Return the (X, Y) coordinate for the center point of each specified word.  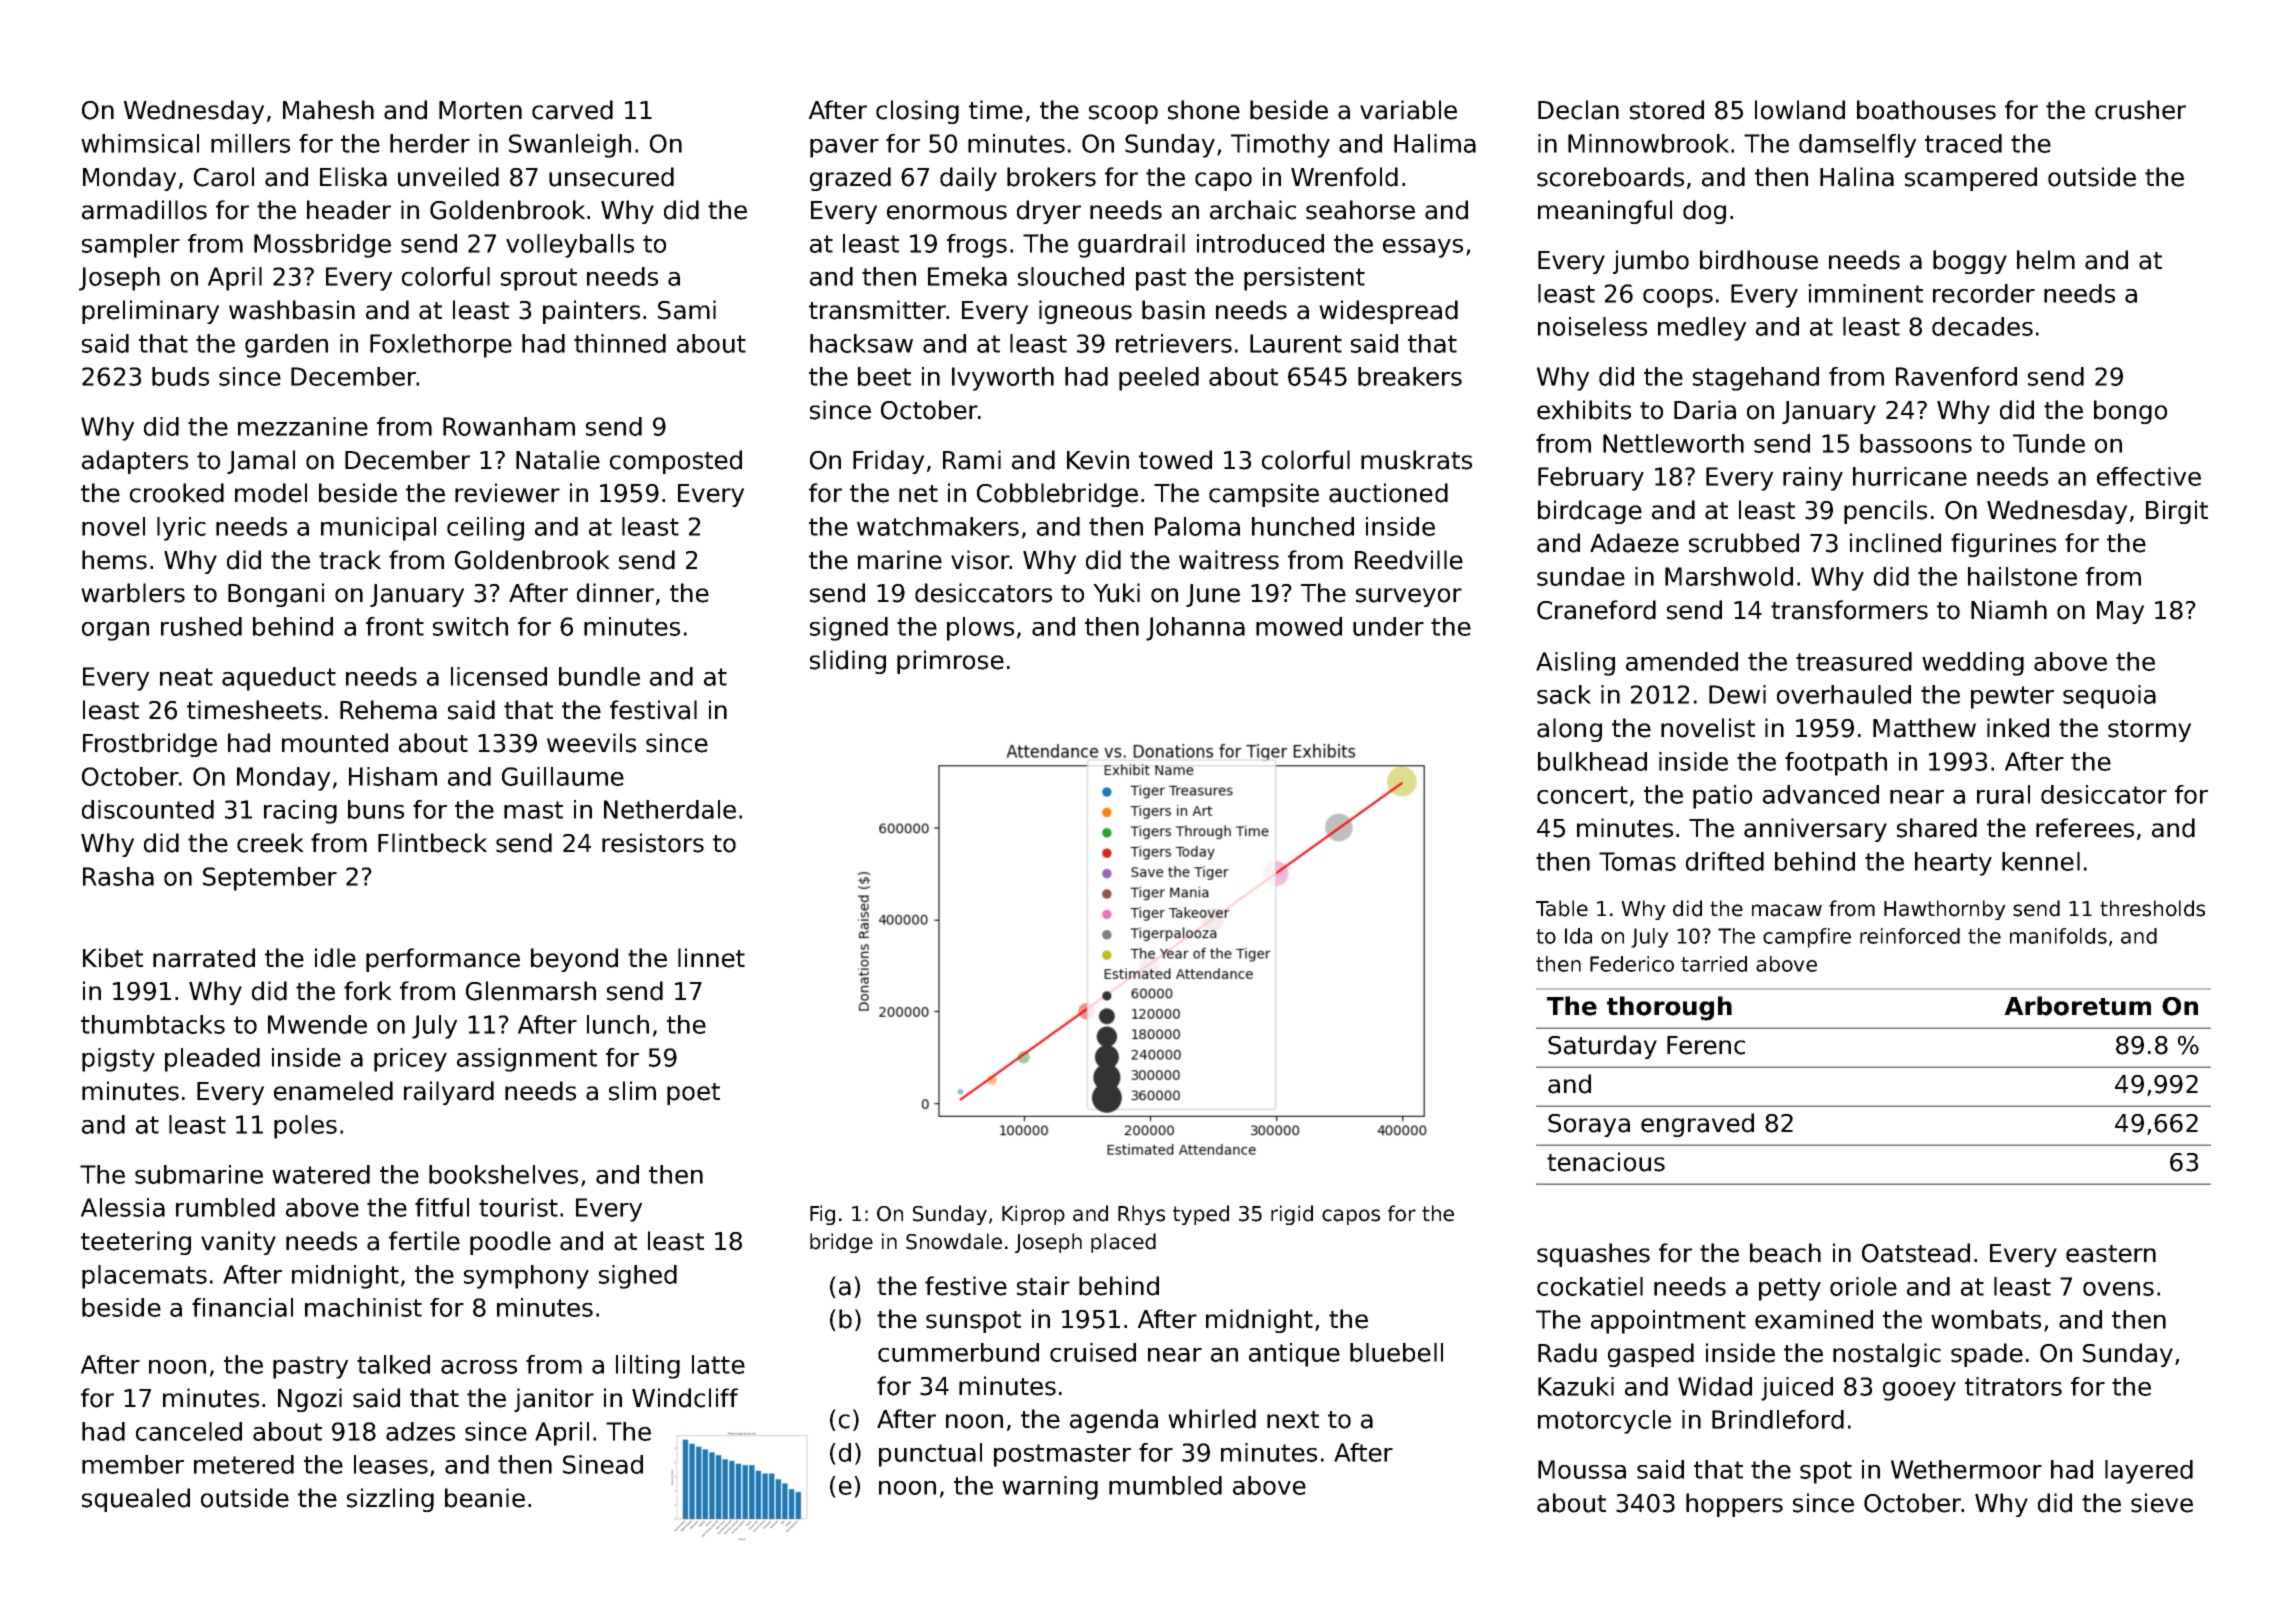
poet (693, 1094)
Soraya (1589, 1125)
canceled (189, 1431)
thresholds (2152, 908)
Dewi (1737, 694)
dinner (615, 593)
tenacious (1606, 1162)
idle (335, 958)
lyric (181, 529)
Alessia (123, 1207)
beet (884, 376)
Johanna (1195, 629)
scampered (1971, 179)
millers (250, 143)
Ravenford (1956, 376)
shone (1204, 110)
